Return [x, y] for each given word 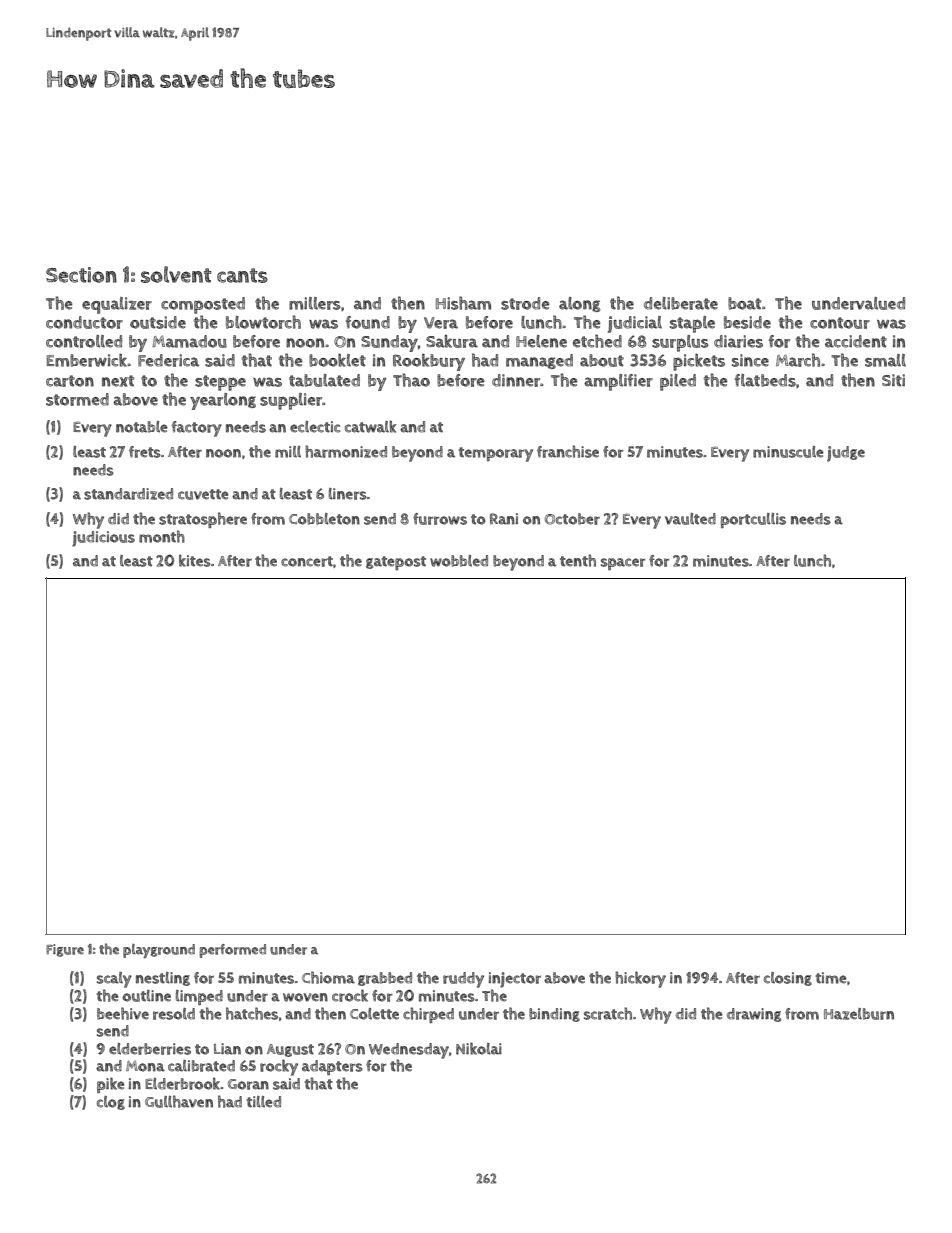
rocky [279, 1067]
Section [81, 275]
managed [539, 361]
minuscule [788, 452]
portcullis [753, 520]
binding [554, 1015]
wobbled [459, 561]
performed [233, 951]
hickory [640, 979]
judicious [103, 539]
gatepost [396, 563]
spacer [623, 564]
